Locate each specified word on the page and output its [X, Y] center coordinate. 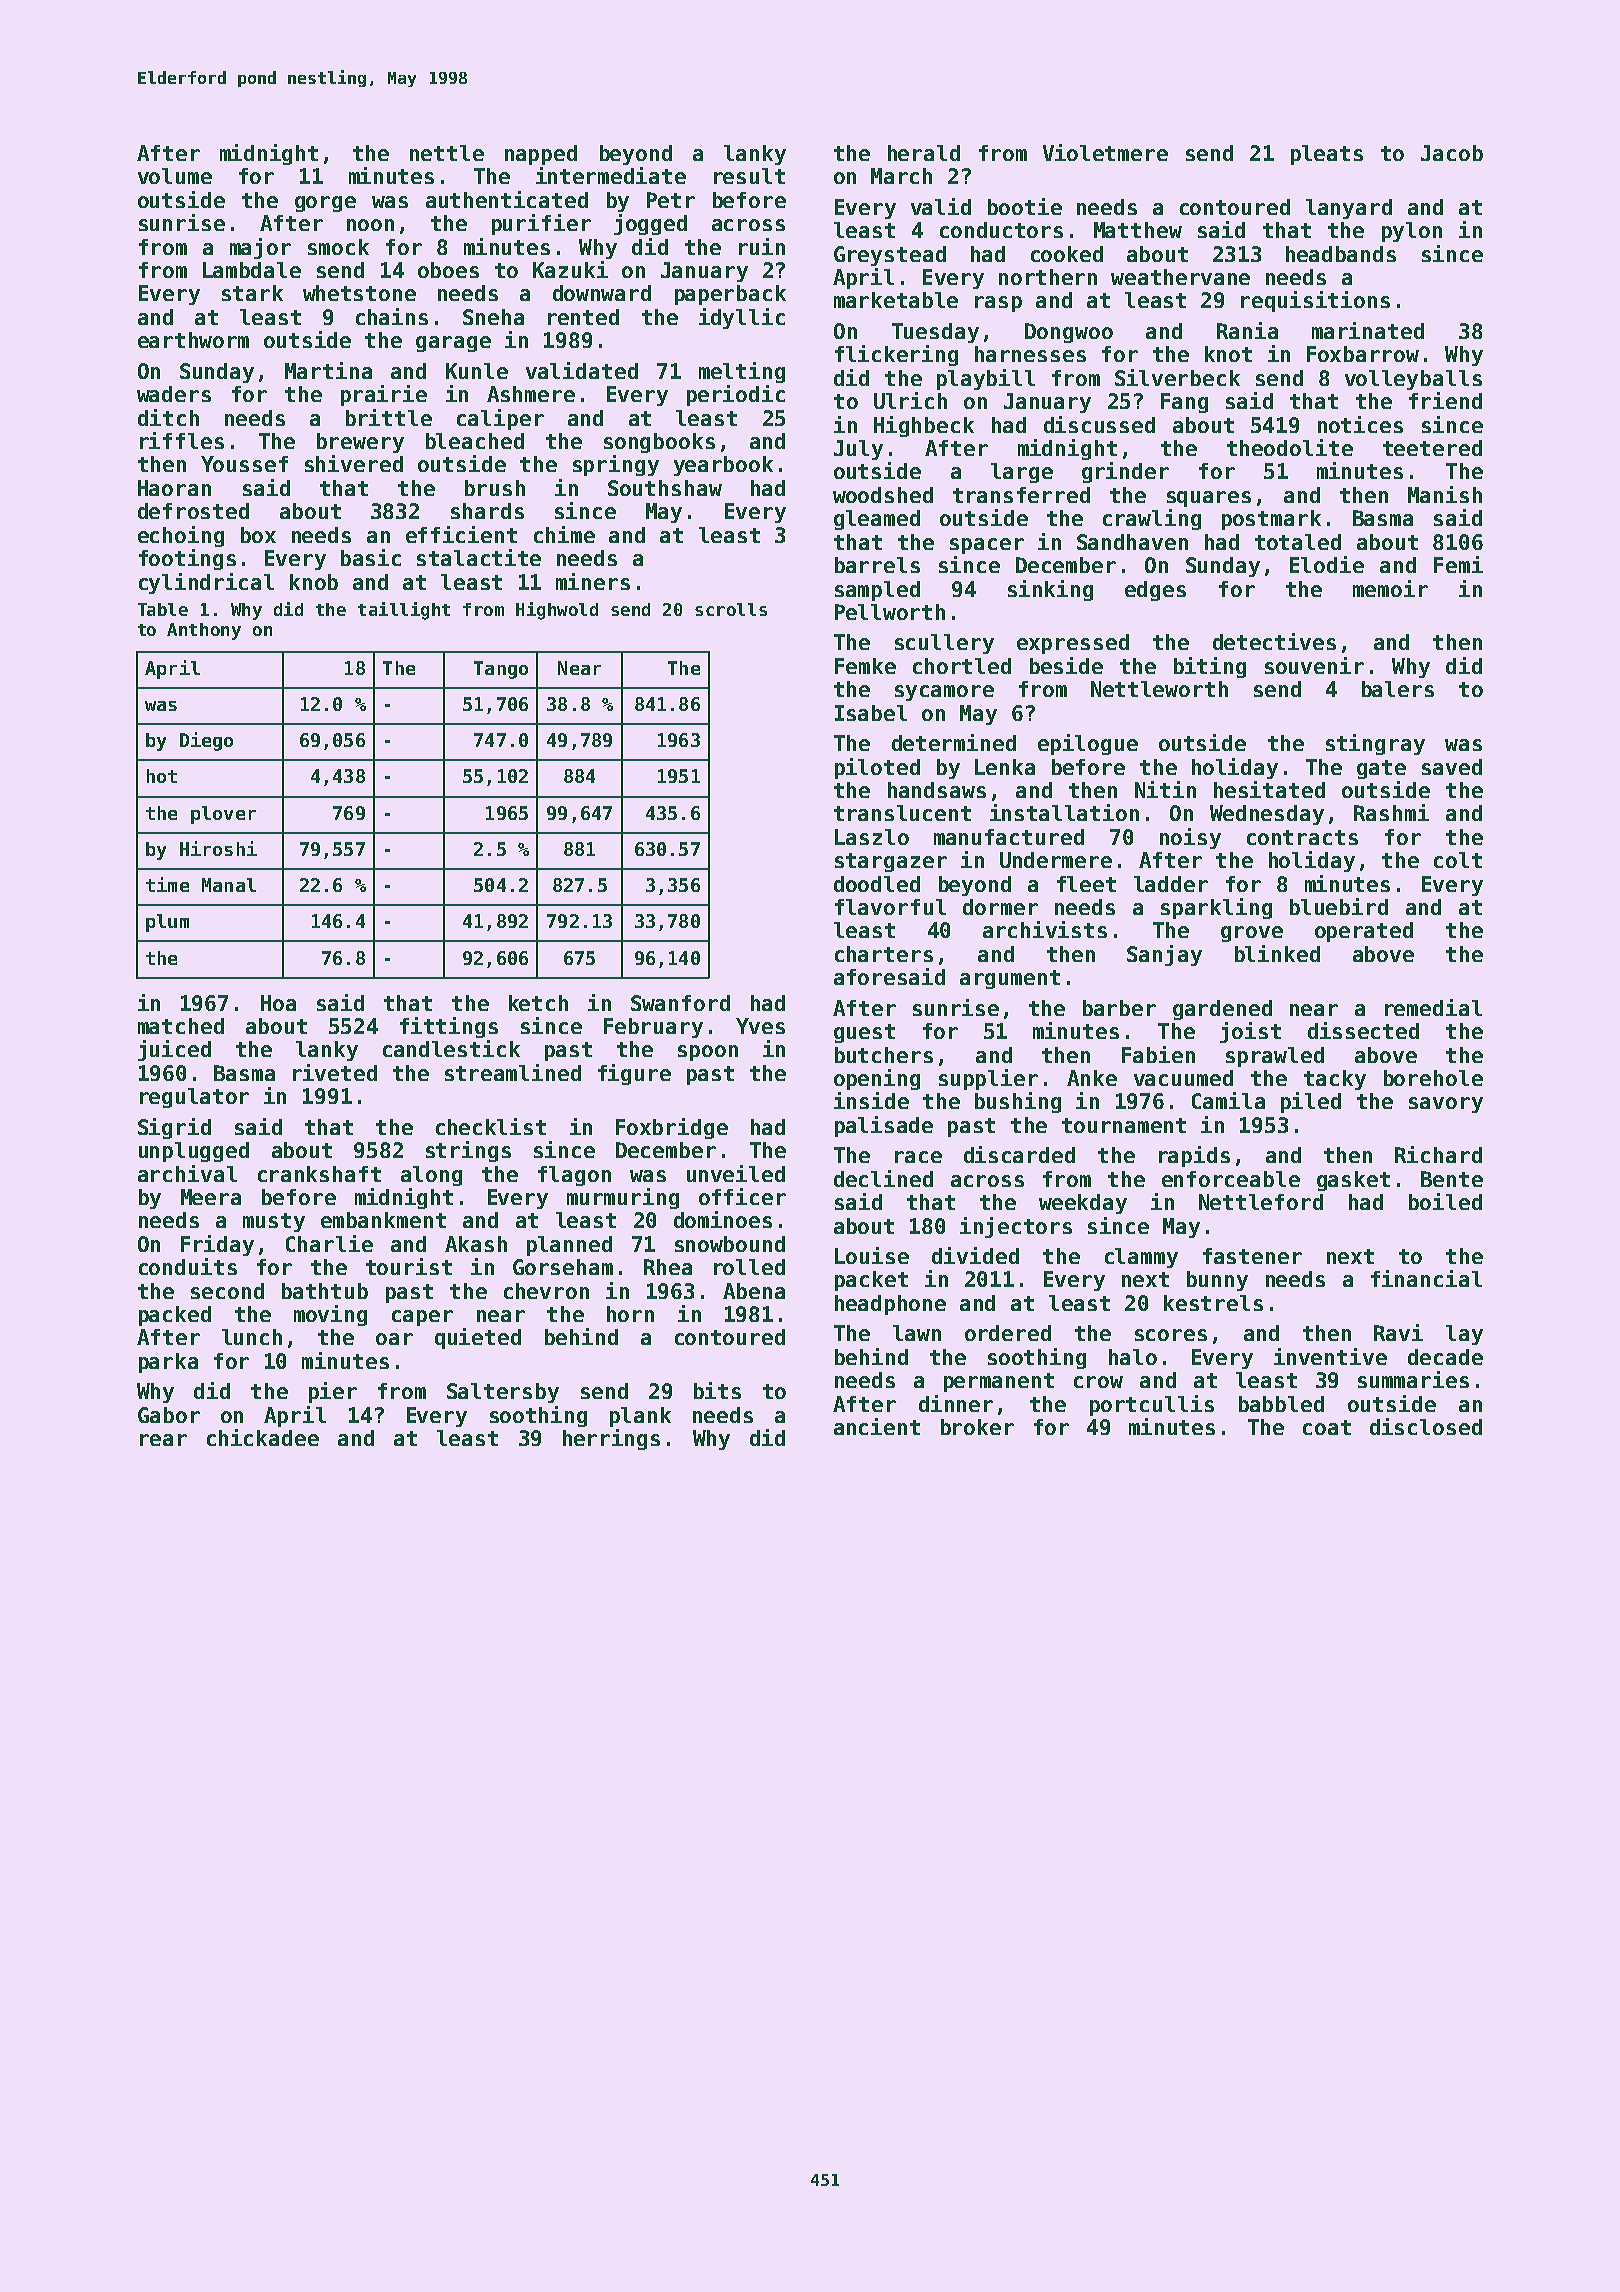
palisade [884, 1126]
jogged [650, 224]
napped [541, 155]
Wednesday [1267, 815]
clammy [1141, 1258]
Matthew [1138, 230]
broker [977, 1427]
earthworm [193, 340]
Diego [206, 741]
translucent [902, 813]
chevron [546, 1291]
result [749, 176]
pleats [1327, 155]
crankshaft [319, 1174]
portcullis [1152, 1405]
